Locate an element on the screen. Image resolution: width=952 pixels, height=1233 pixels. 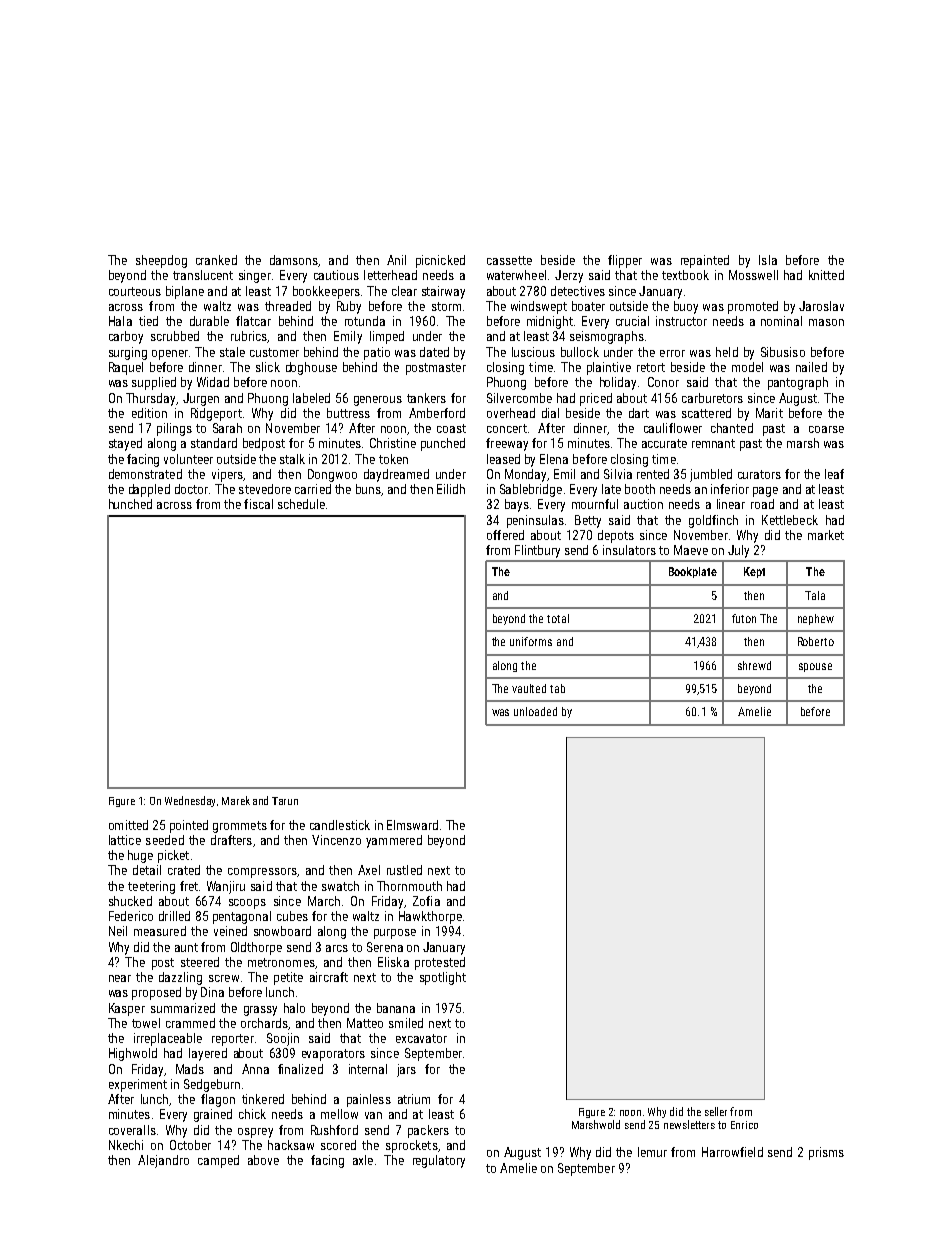
storm is located at coordinates (446, 306).
